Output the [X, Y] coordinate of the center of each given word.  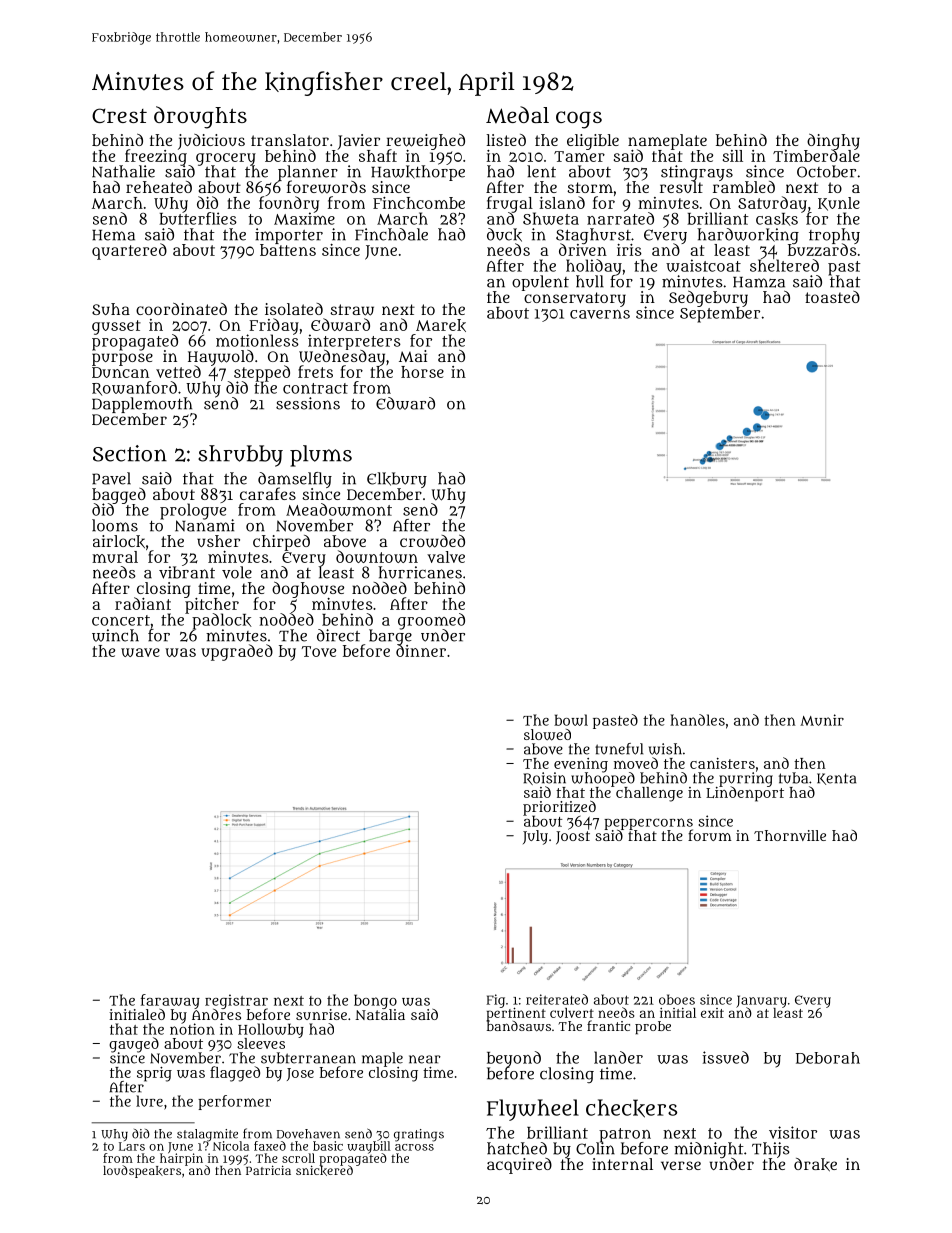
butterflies [198, 218]
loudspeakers [142, 1171]
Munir [822, 720]
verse [681, 1165]
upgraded [237, 652]
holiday [594, 267]
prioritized [559, 808]
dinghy [833, 142]
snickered [324, 1171]
